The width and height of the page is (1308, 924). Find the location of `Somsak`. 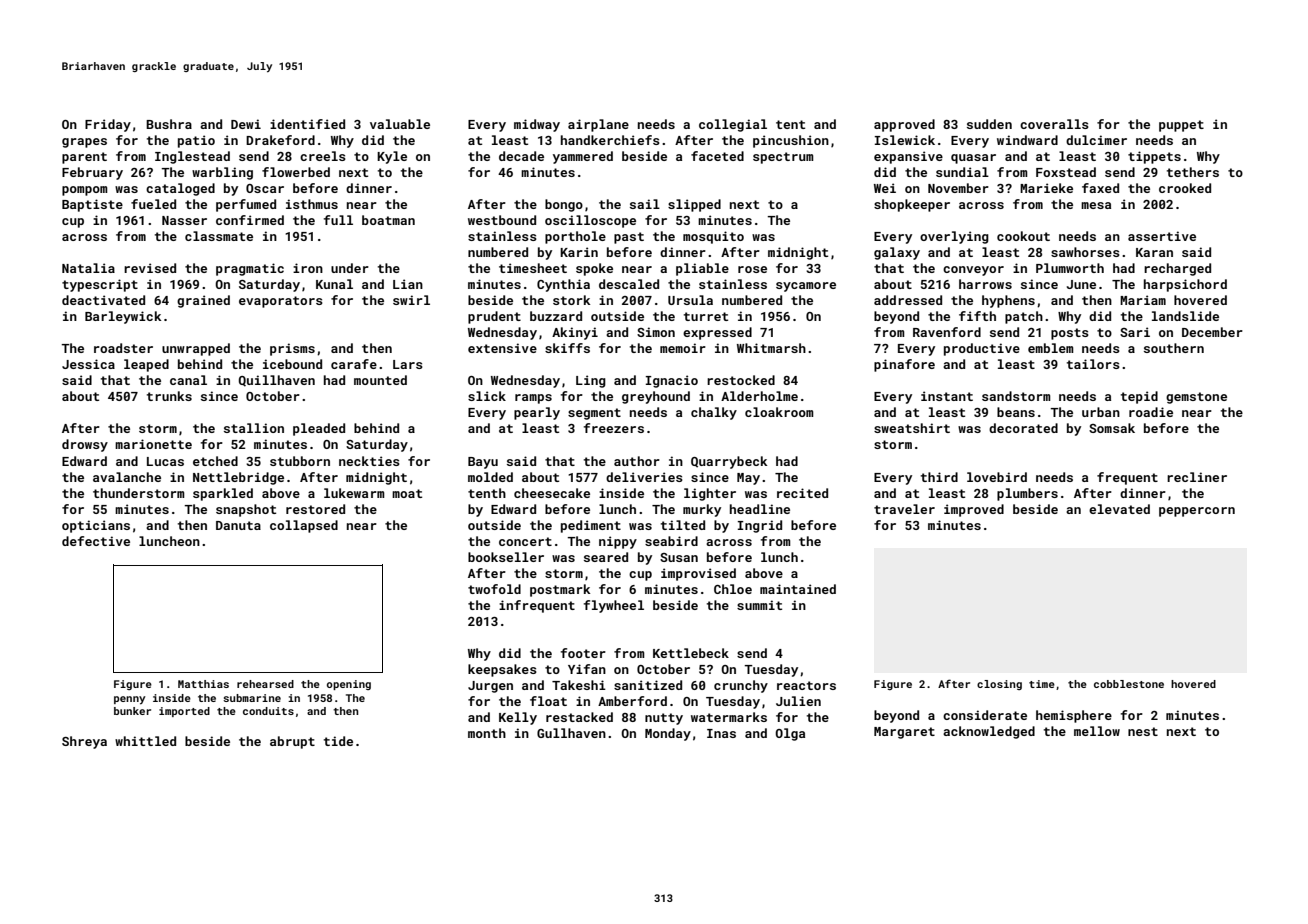

Somsak is located at coordinates (1112, 428).
